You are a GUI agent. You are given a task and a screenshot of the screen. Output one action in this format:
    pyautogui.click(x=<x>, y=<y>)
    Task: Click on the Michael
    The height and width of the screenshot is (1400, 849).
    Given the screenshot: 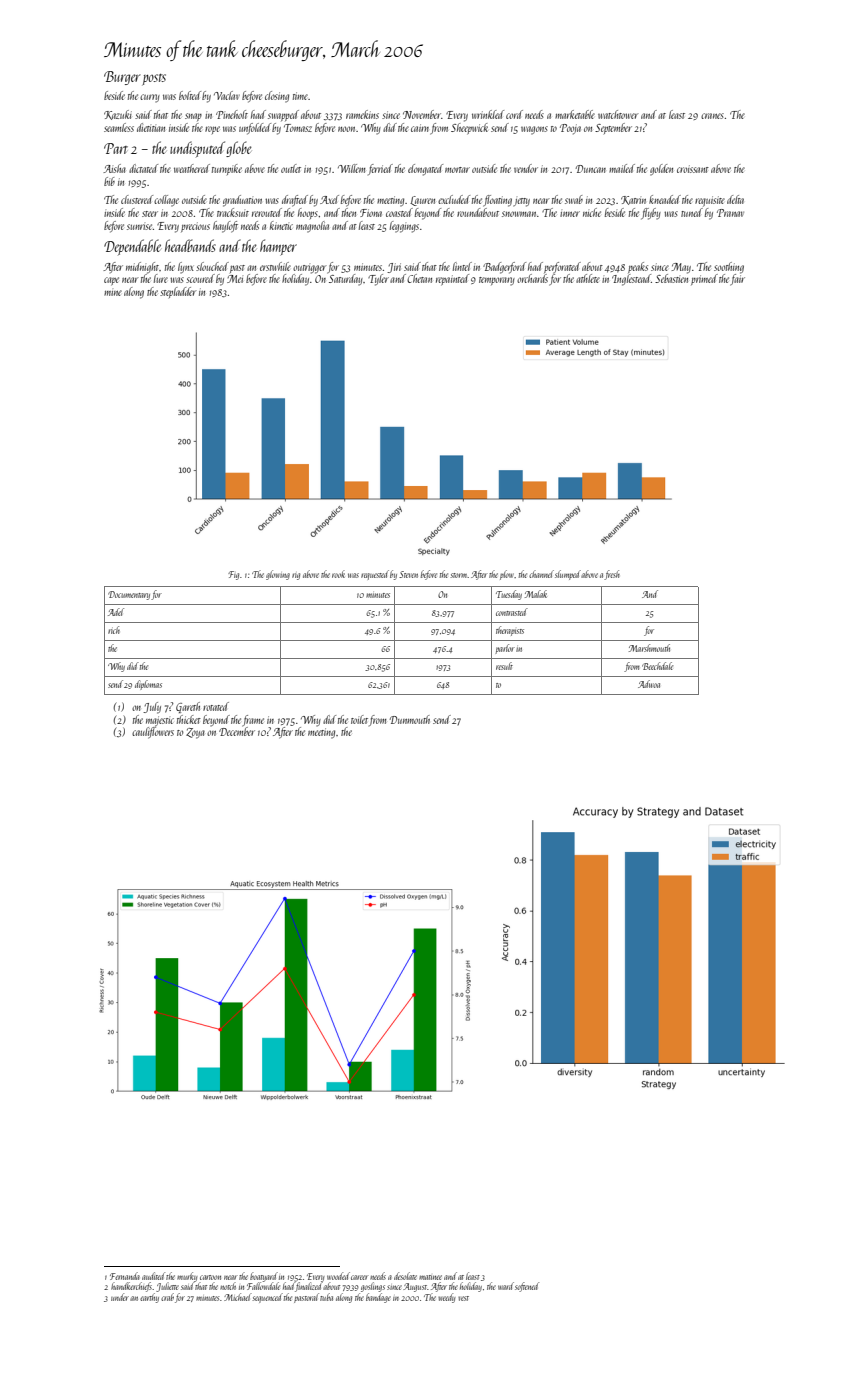 What is the action you would take?
    pyautogui.click(x=238, y=1297)
